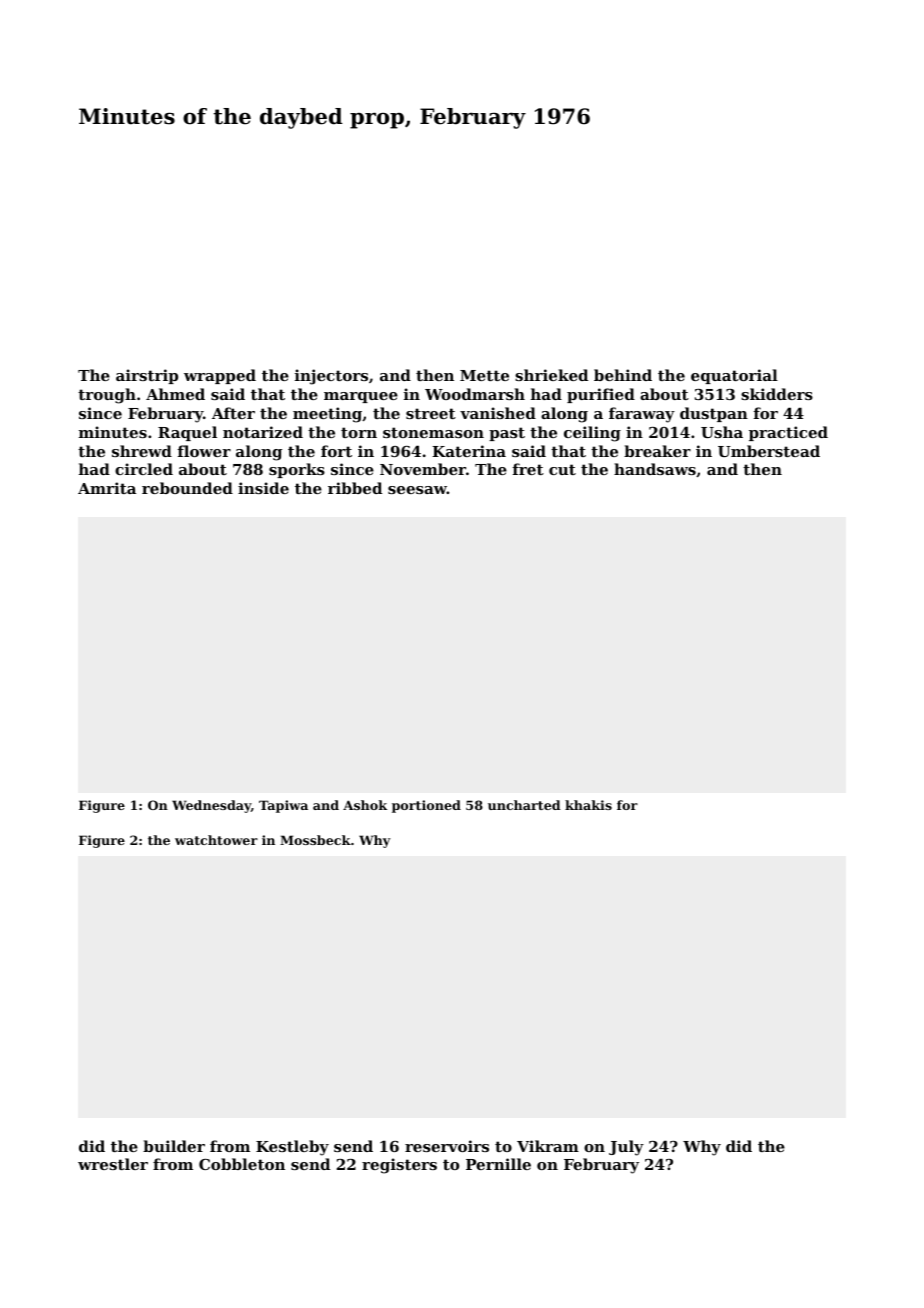  Describe the element at coordinates (283, 806) in the page. I see `Tapiwa` at that location.
